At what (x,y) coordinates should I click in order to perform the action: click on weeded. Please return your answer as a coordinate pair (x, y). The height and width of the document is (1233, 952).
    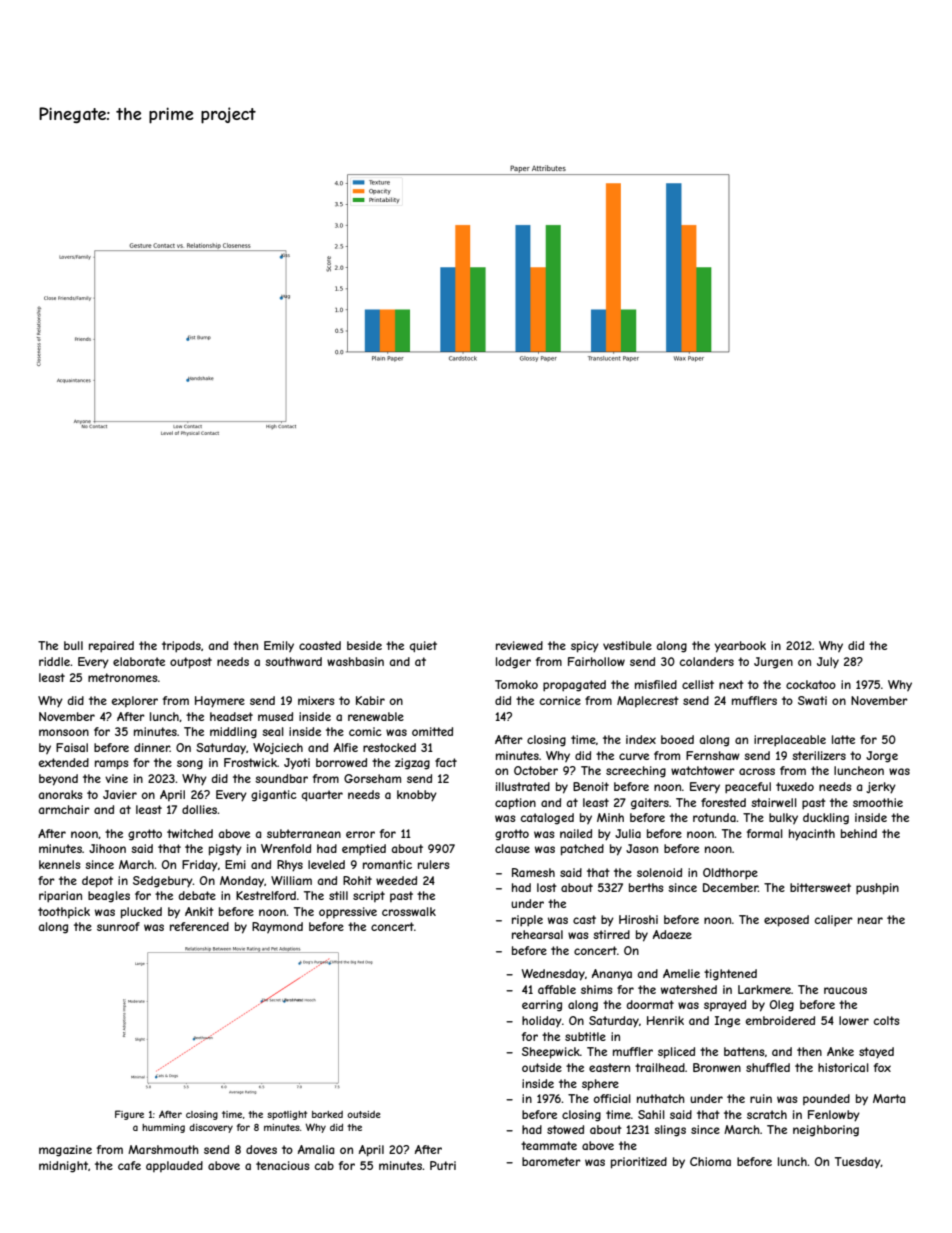
    Looking at the image, I should click on (396, 880).
